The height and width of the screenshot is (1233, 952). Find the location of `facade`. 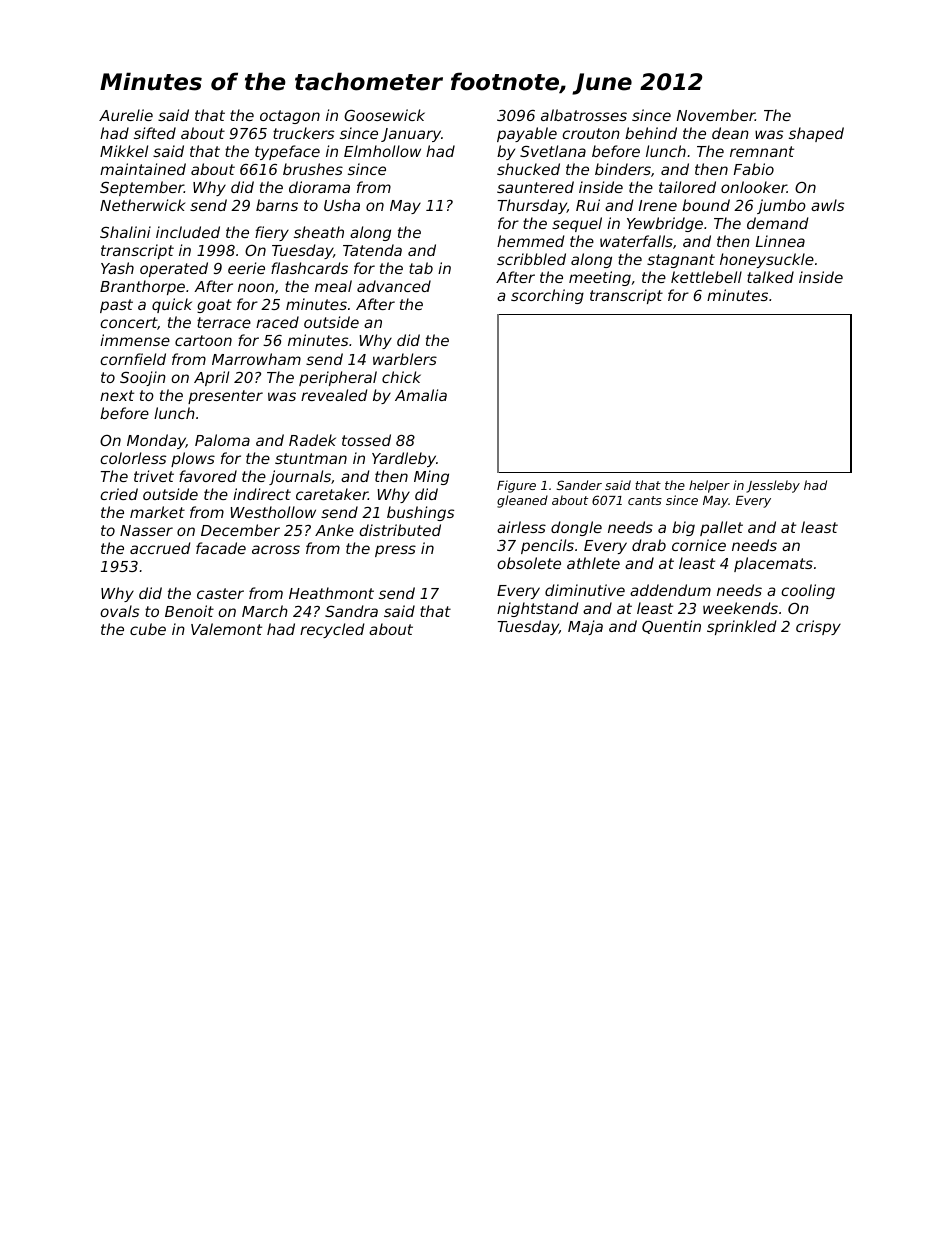

facade is located at coordinates (221, 548).
